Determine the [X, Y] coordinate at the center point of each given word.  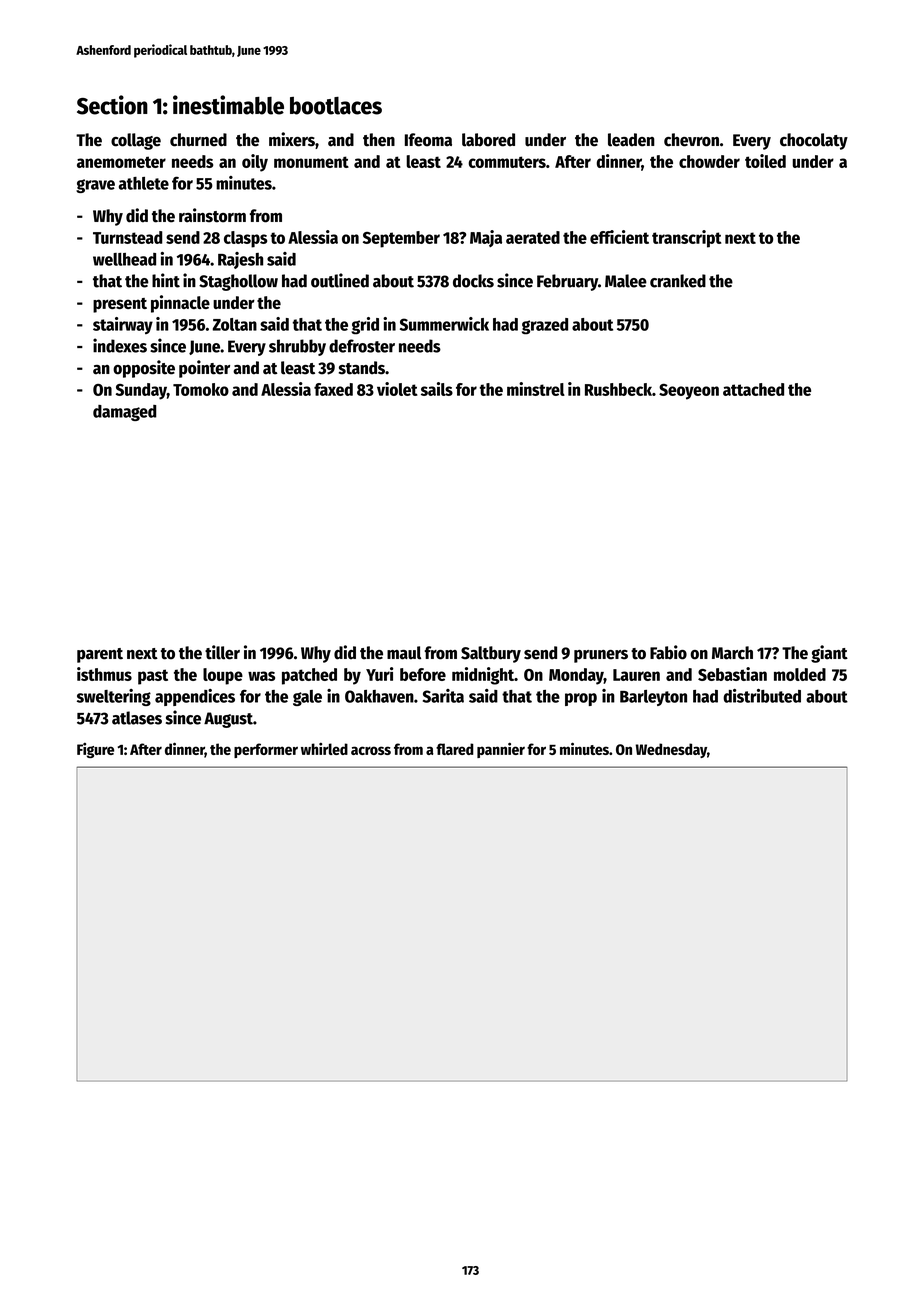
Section [112, 105]
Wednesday [671, 750]
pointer [204, 369]
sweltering [114, 697]
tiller [222, 652]
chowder [709, 161]
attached [753, 389]
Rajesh [240, 260]
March [732, 653]
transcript [686, 239]
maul [404, 653]
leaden [631, 140]
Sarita [443, 696]
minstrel [536, 389]
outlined [340, 280]
